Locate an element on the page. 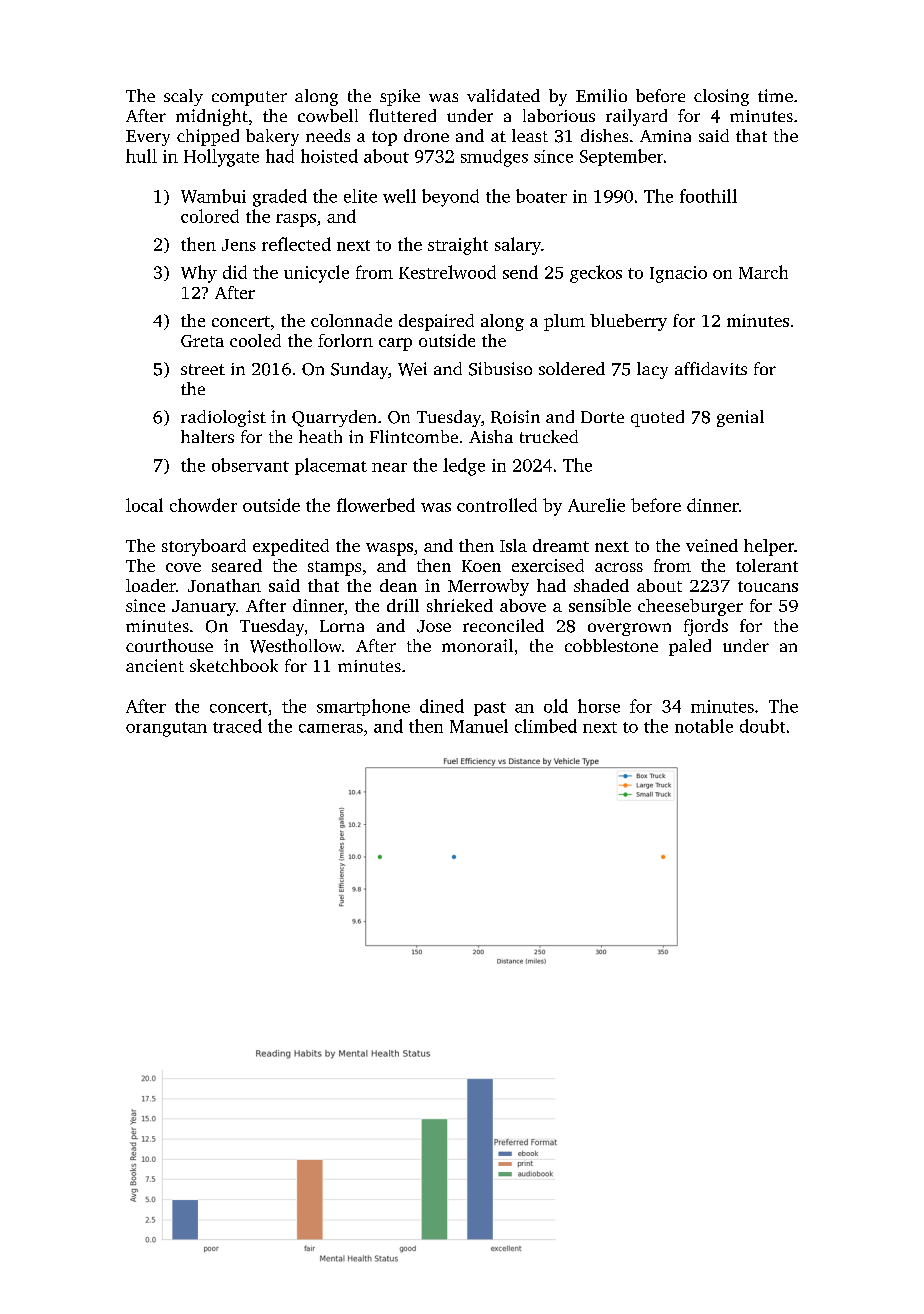  ancient is located at coordinates (155, 665).
